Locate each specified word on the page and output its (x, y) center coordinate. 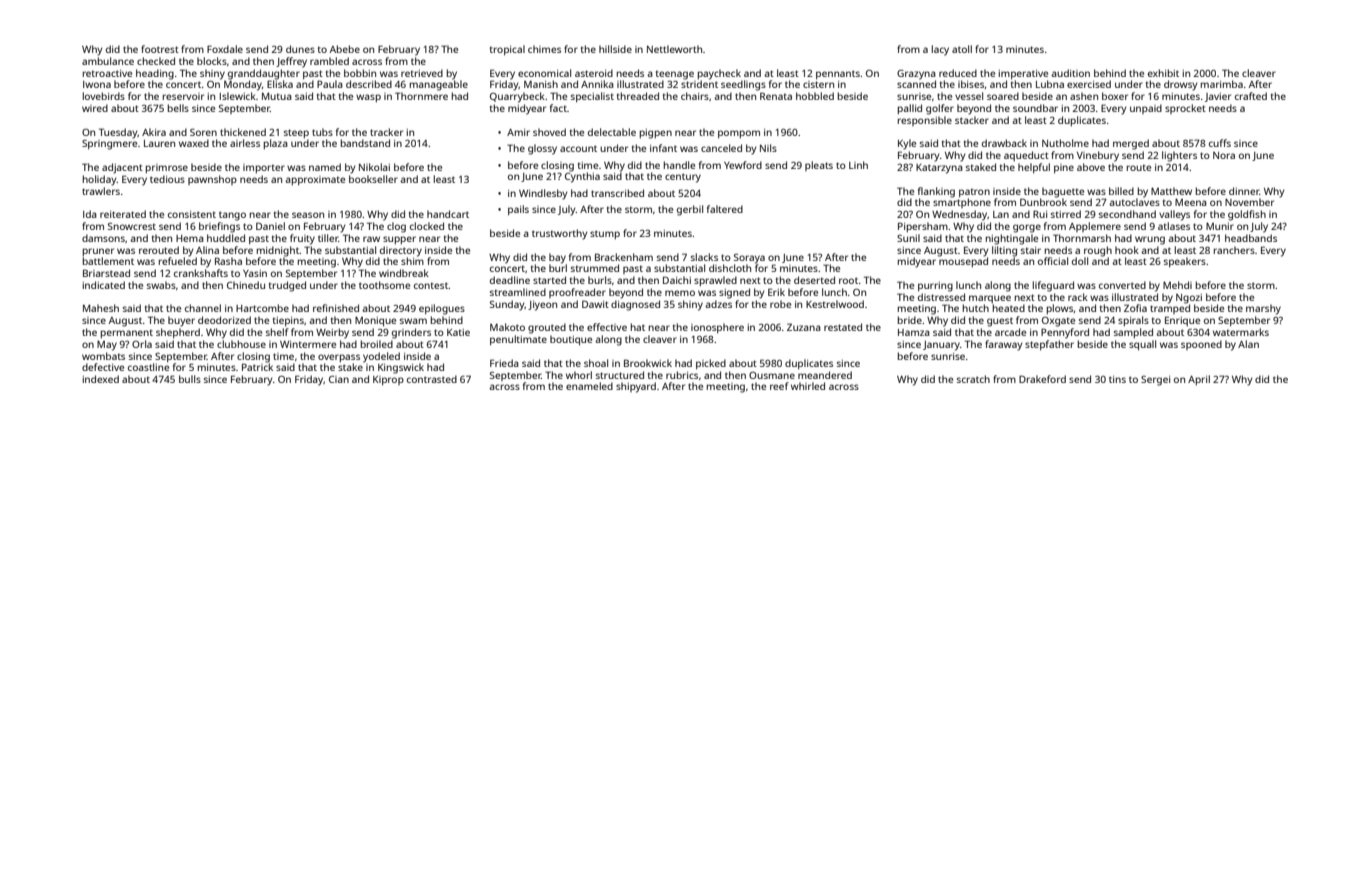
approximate (315, 180)
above (1091, 167)
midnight (278, 251)
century (683, 178)
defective (103, 367)
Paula (330, 84)
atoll (962, 49)
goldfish (1247, 215)
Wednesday (959, 215)
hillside (615, 49)
